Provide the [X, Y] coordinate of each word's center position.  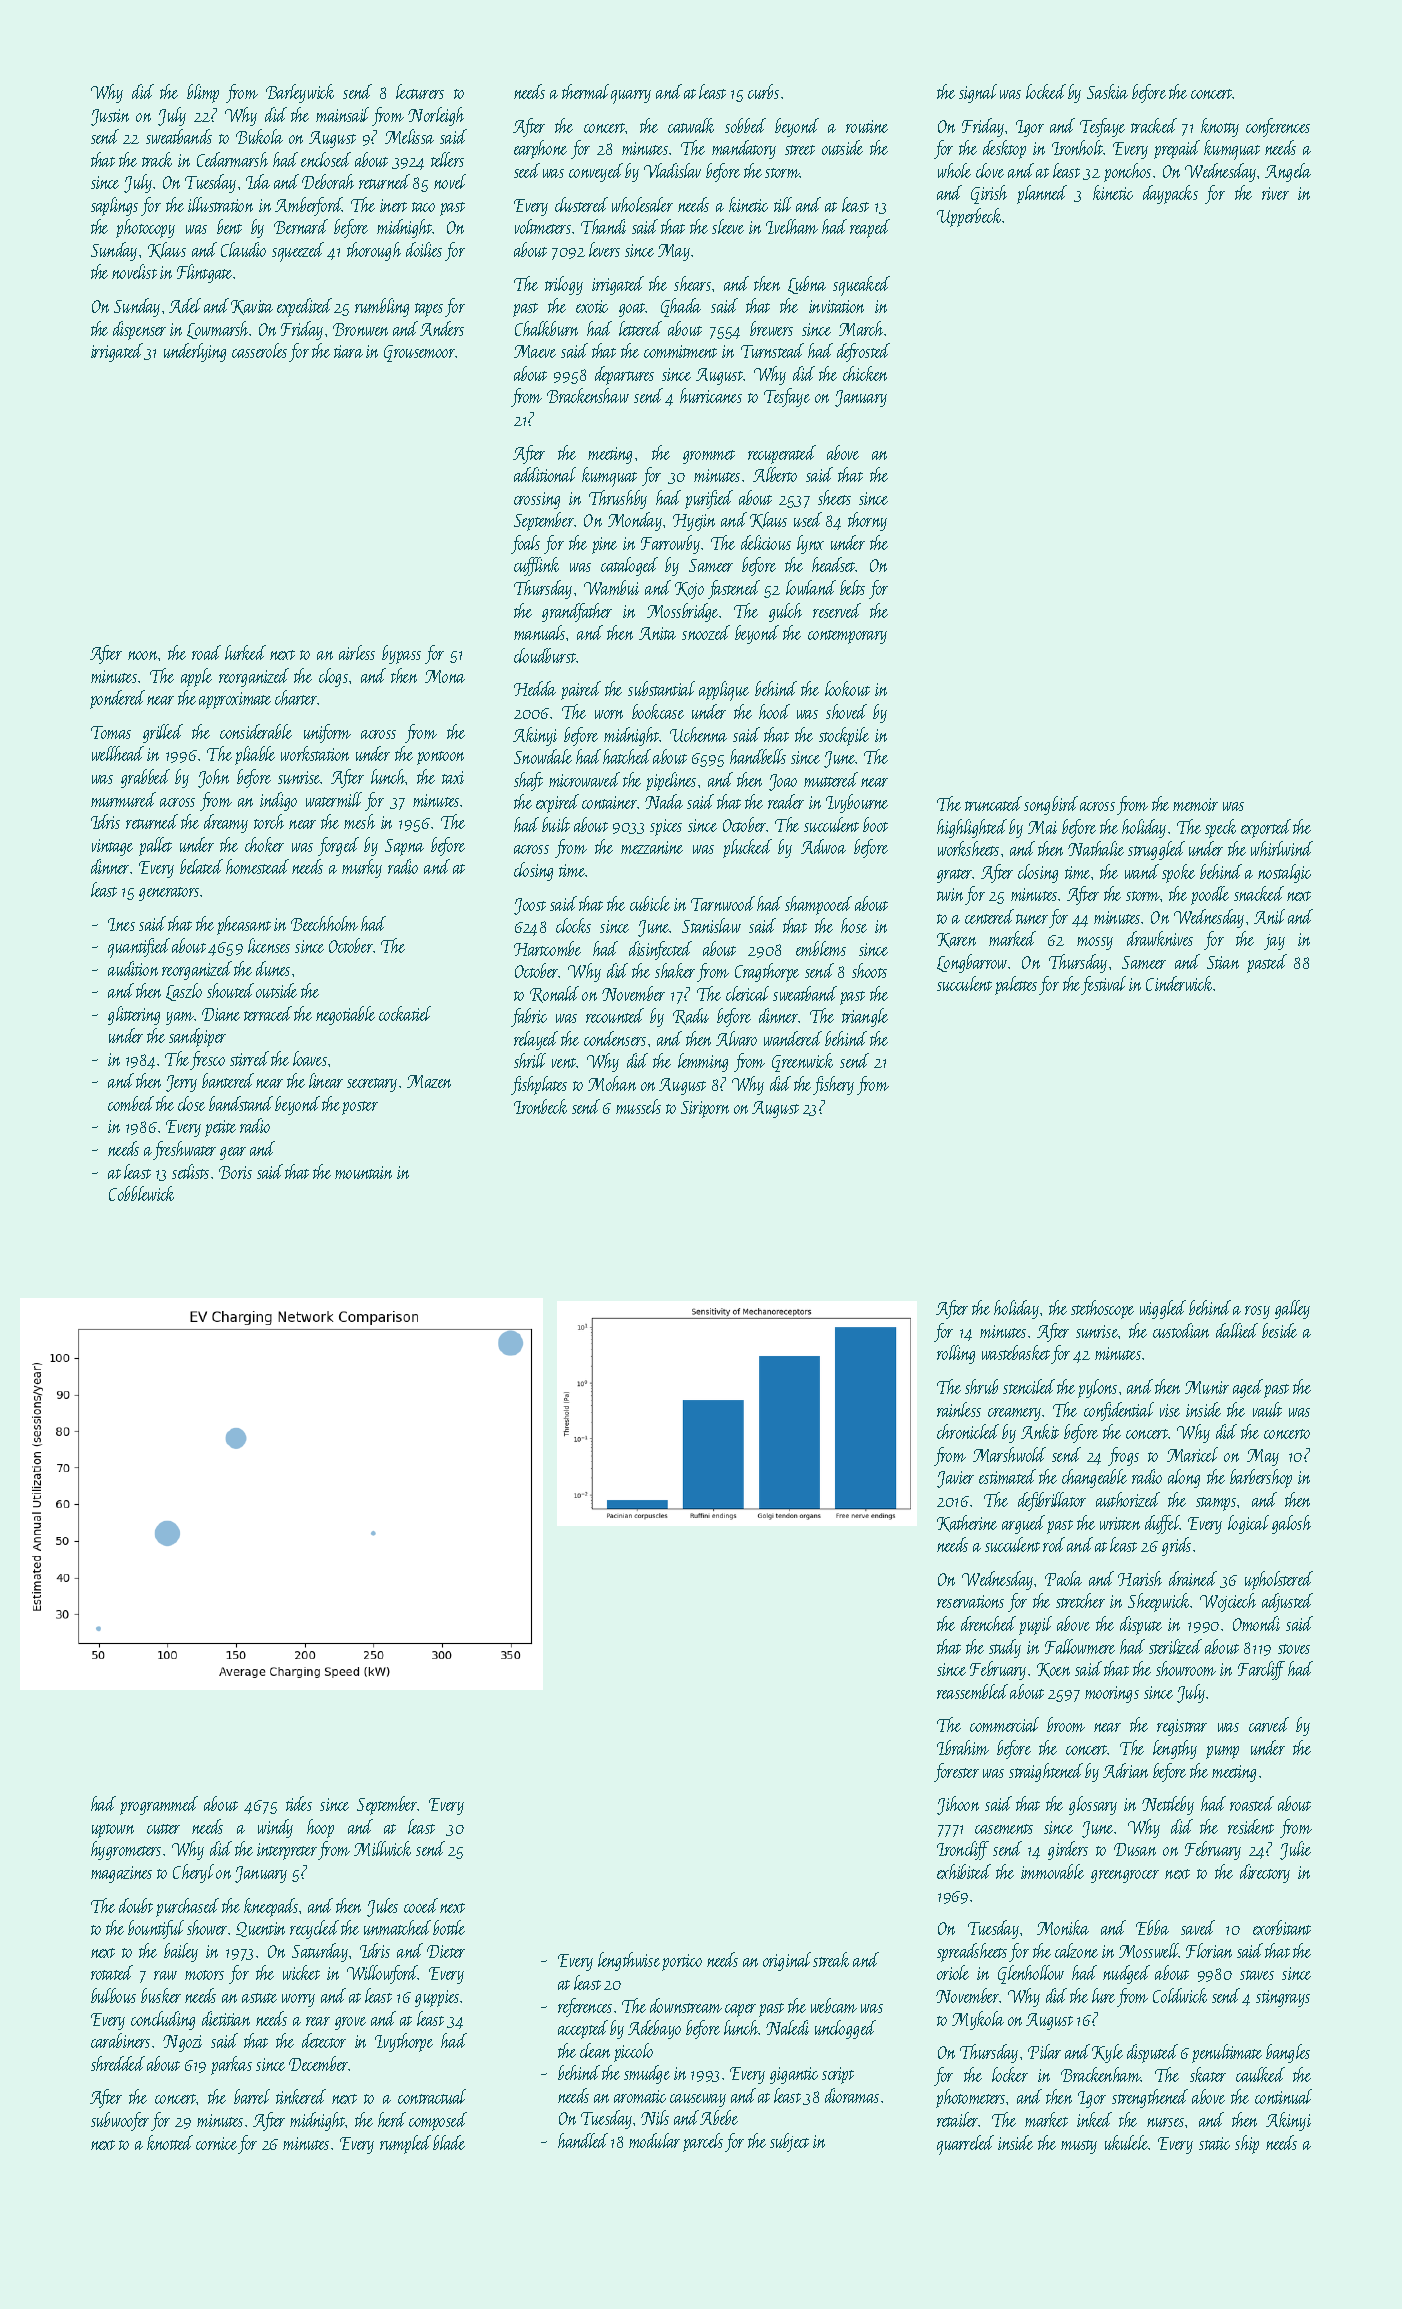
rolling [956, 1354]
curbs [763, 91]
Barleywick [300, 93]
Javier [955, 1479]
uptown [113, 1831]
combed [131, 1103]
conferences [1278, 127]
